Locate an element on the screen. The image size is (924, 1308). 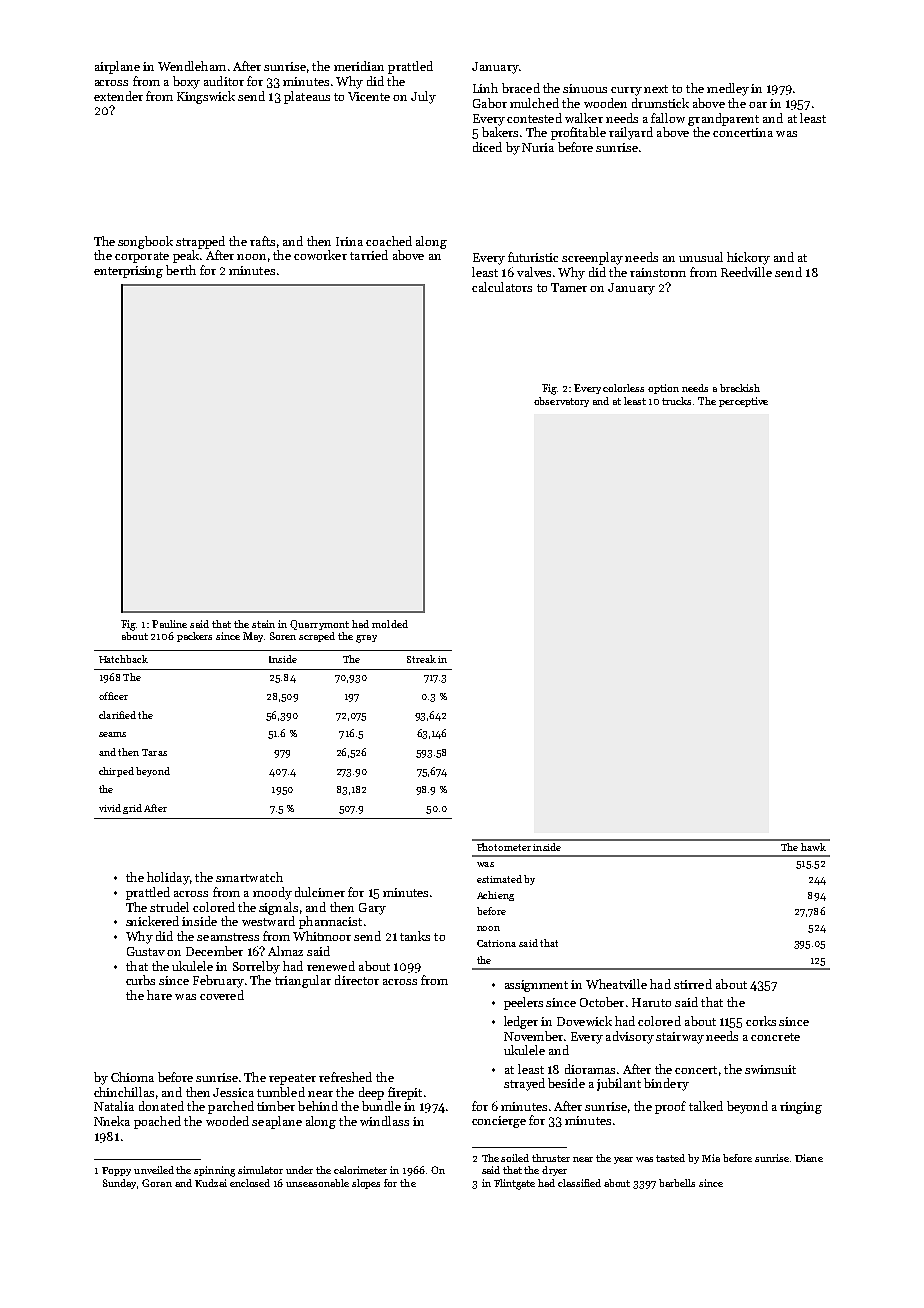
enclosed is located at coordinates (250, 1183).
